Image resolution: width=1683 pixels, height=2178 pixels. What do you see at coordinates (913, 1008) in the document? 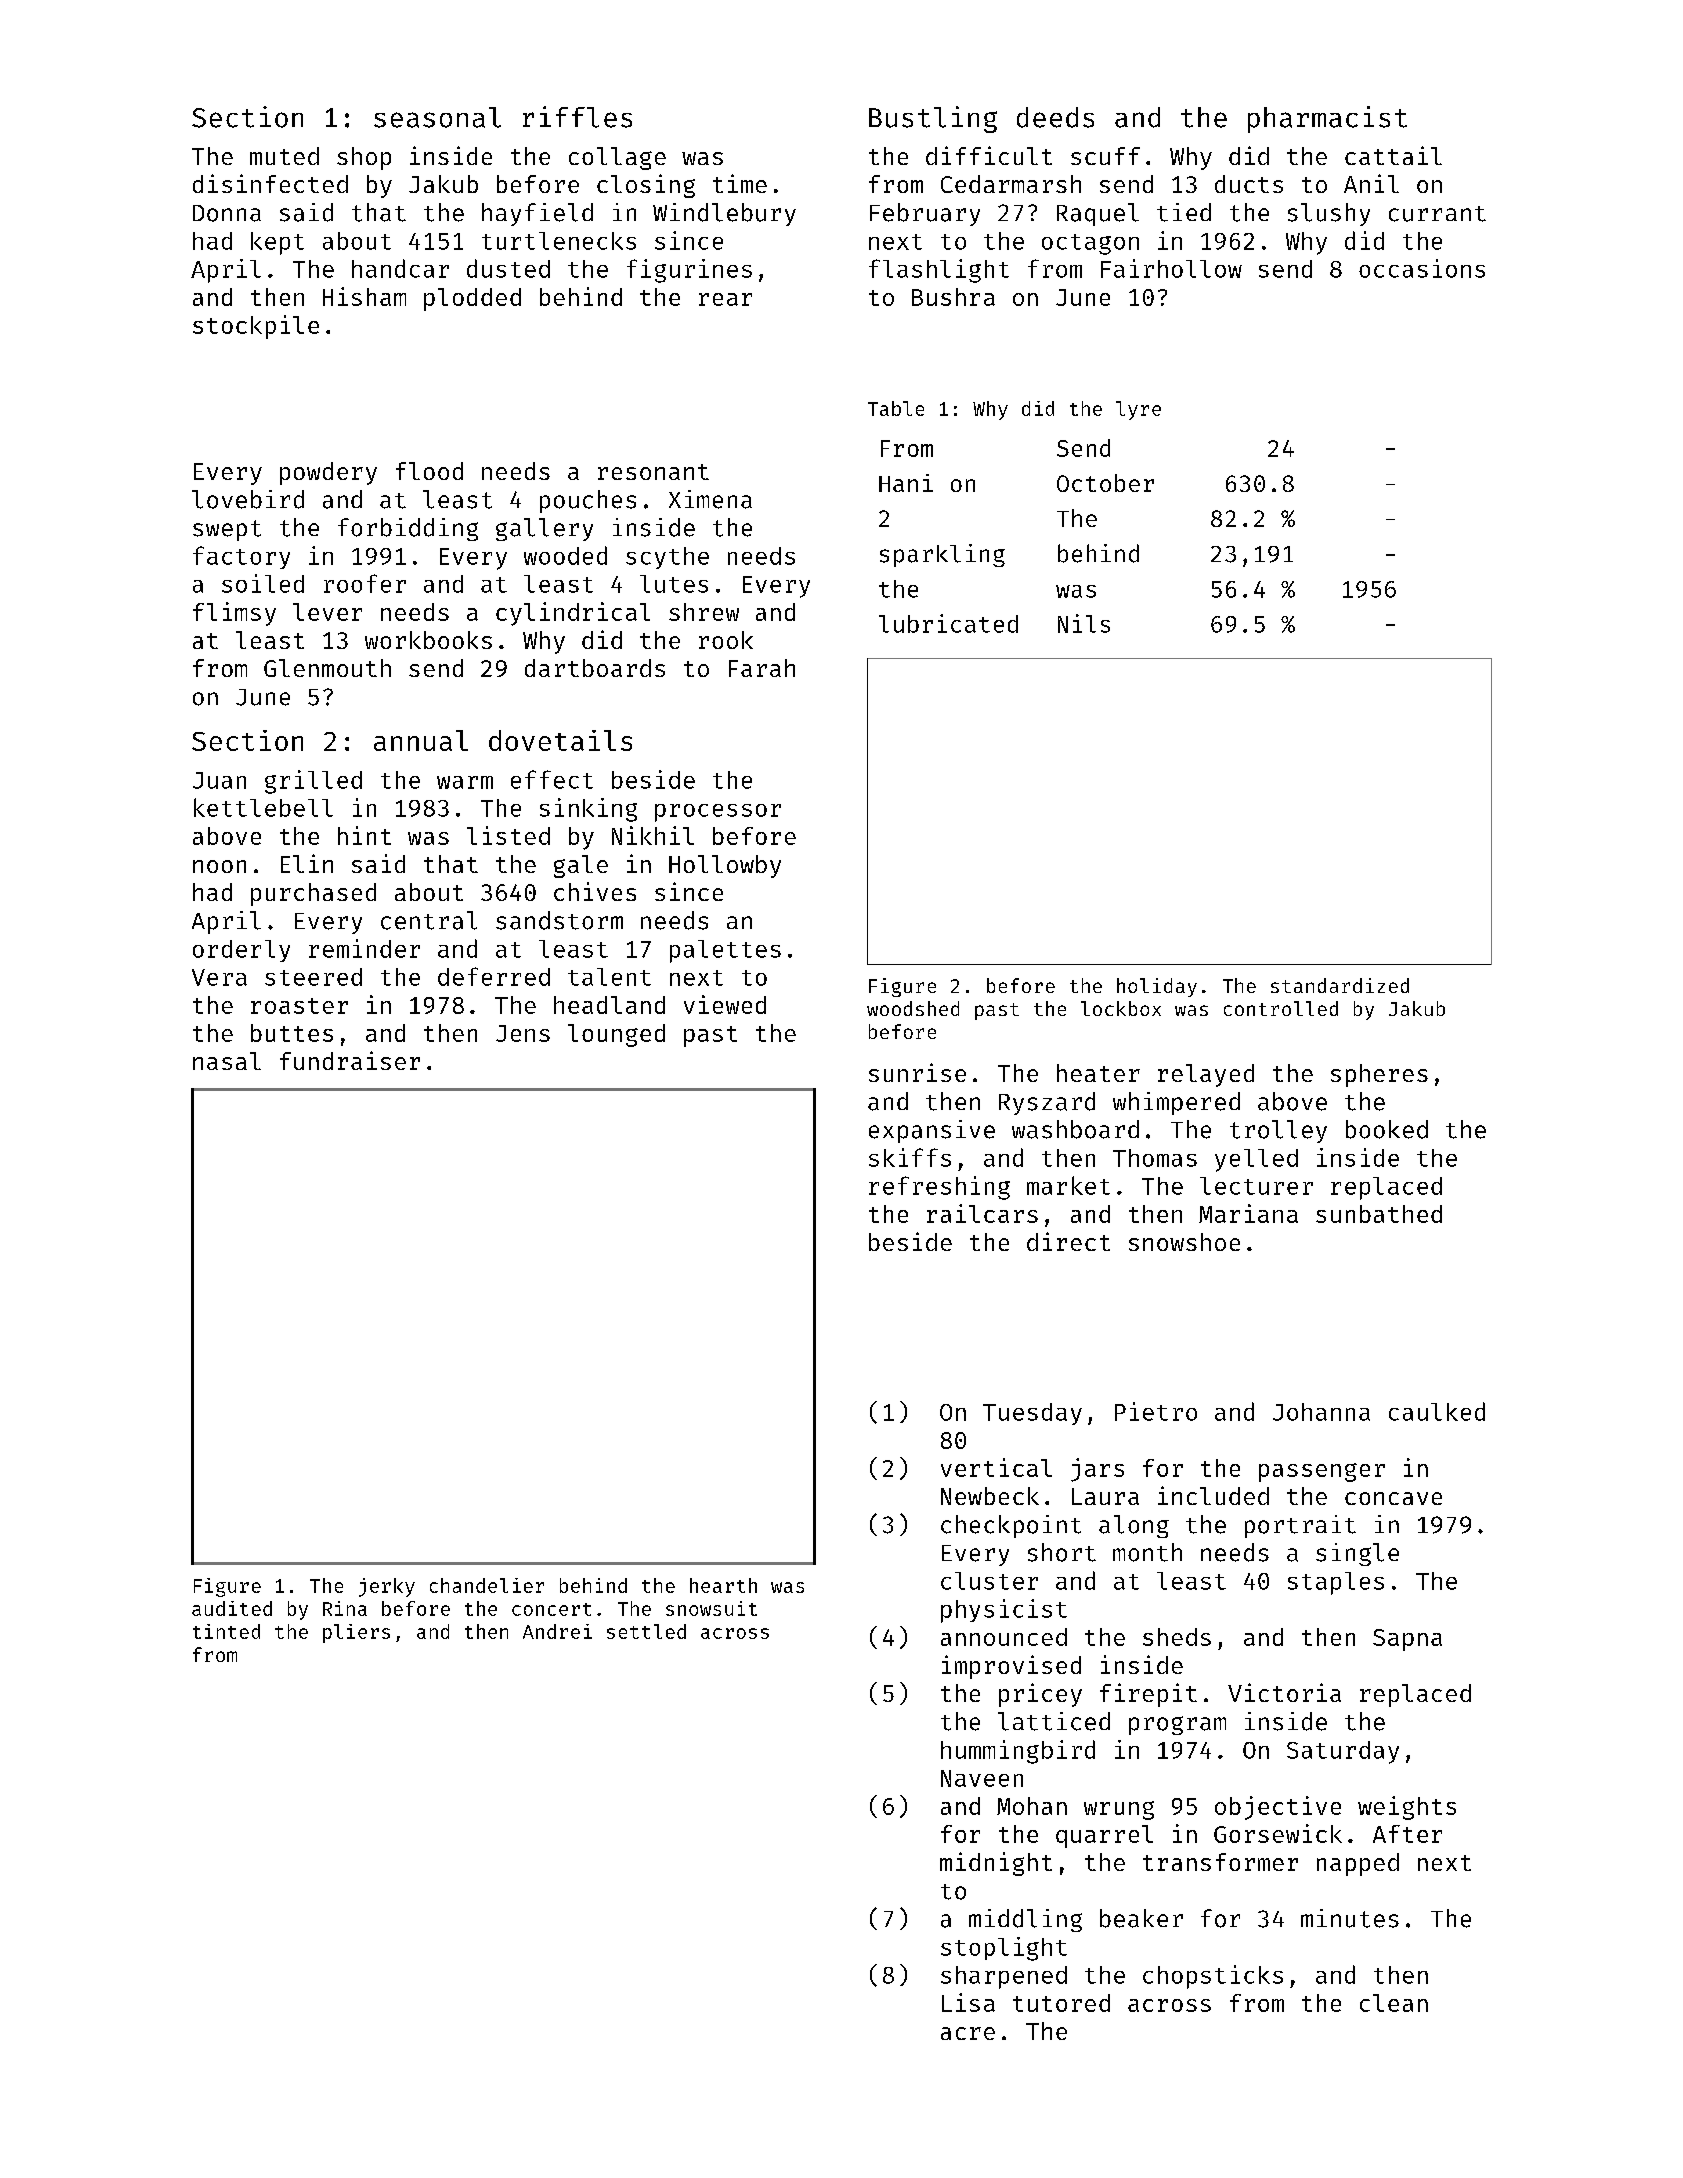
I see `woodshed` at bounding box center [913, 1008].
